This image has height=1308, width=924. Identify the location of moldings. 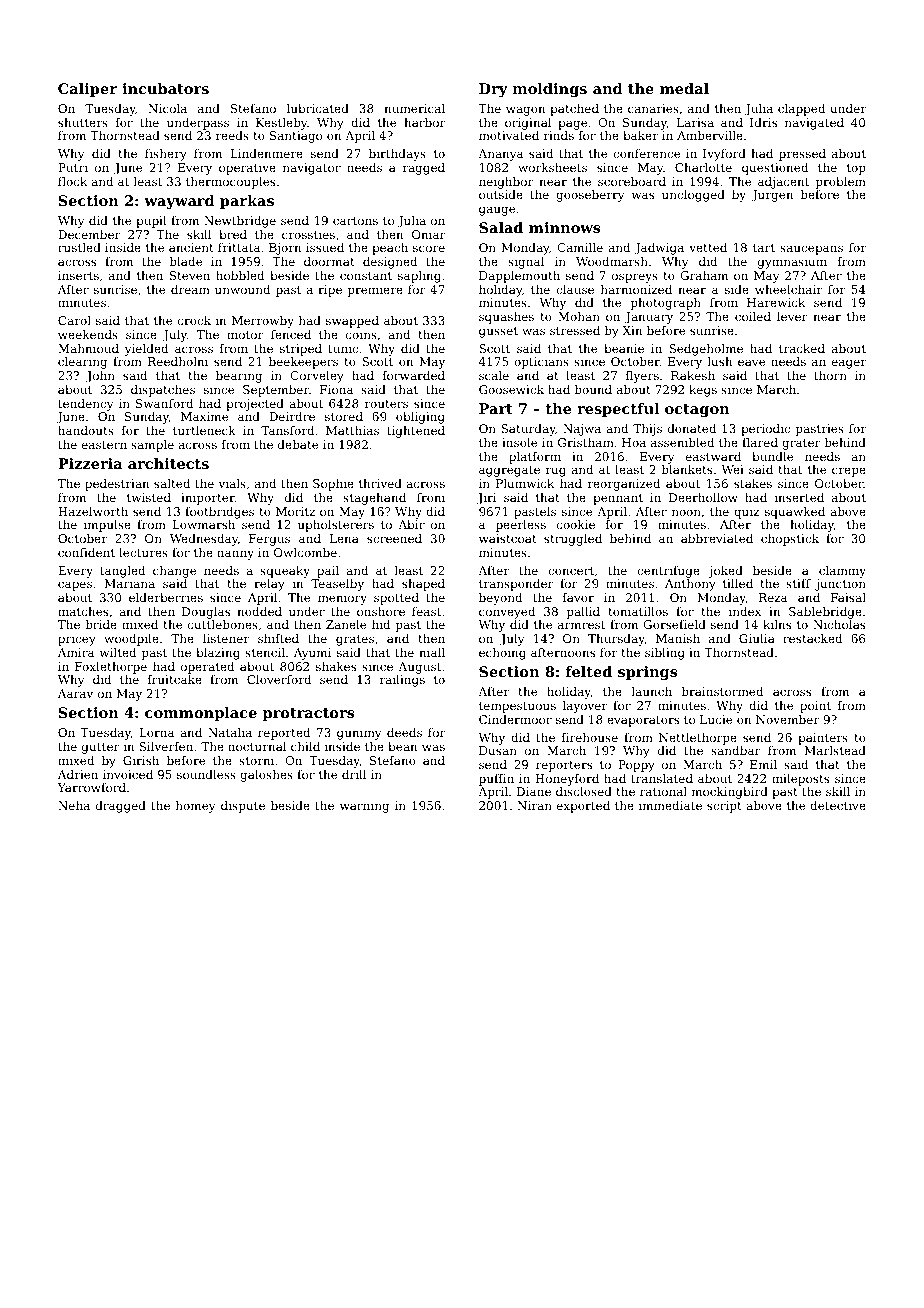
(550, 90).
